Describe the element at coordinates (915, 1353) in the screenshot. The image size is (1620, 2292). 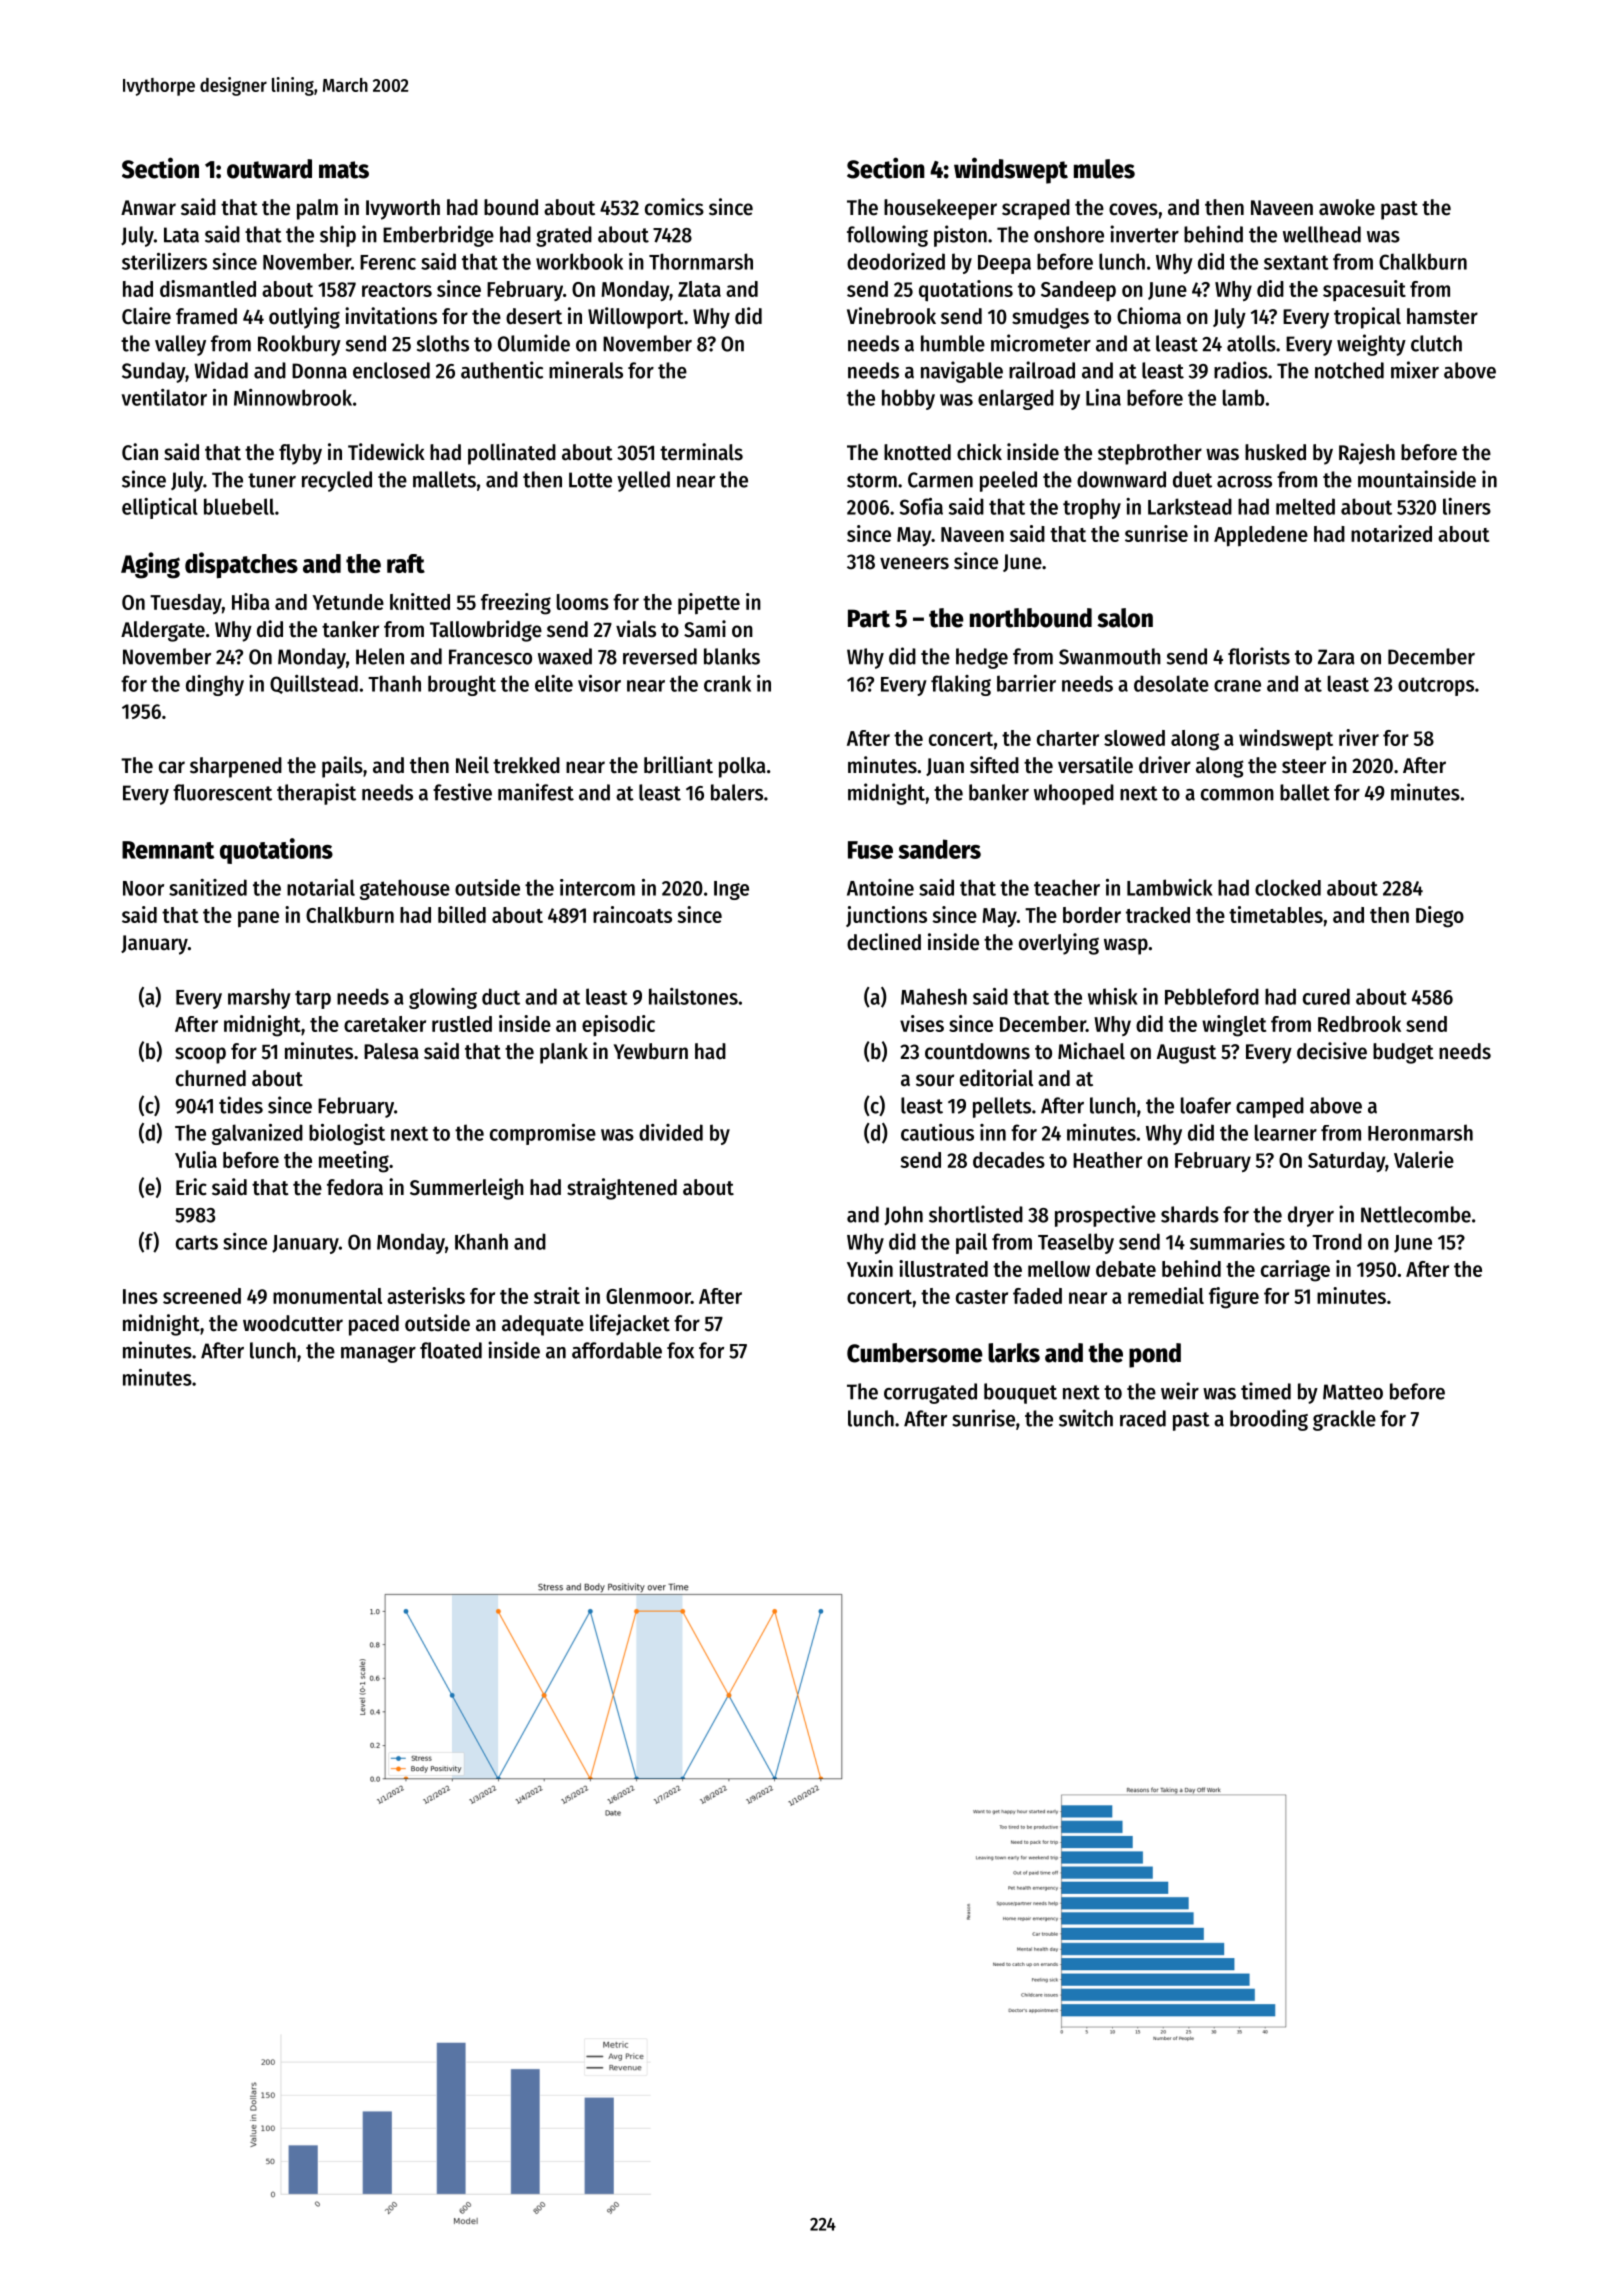
I see `Cumbersome` at that location.
